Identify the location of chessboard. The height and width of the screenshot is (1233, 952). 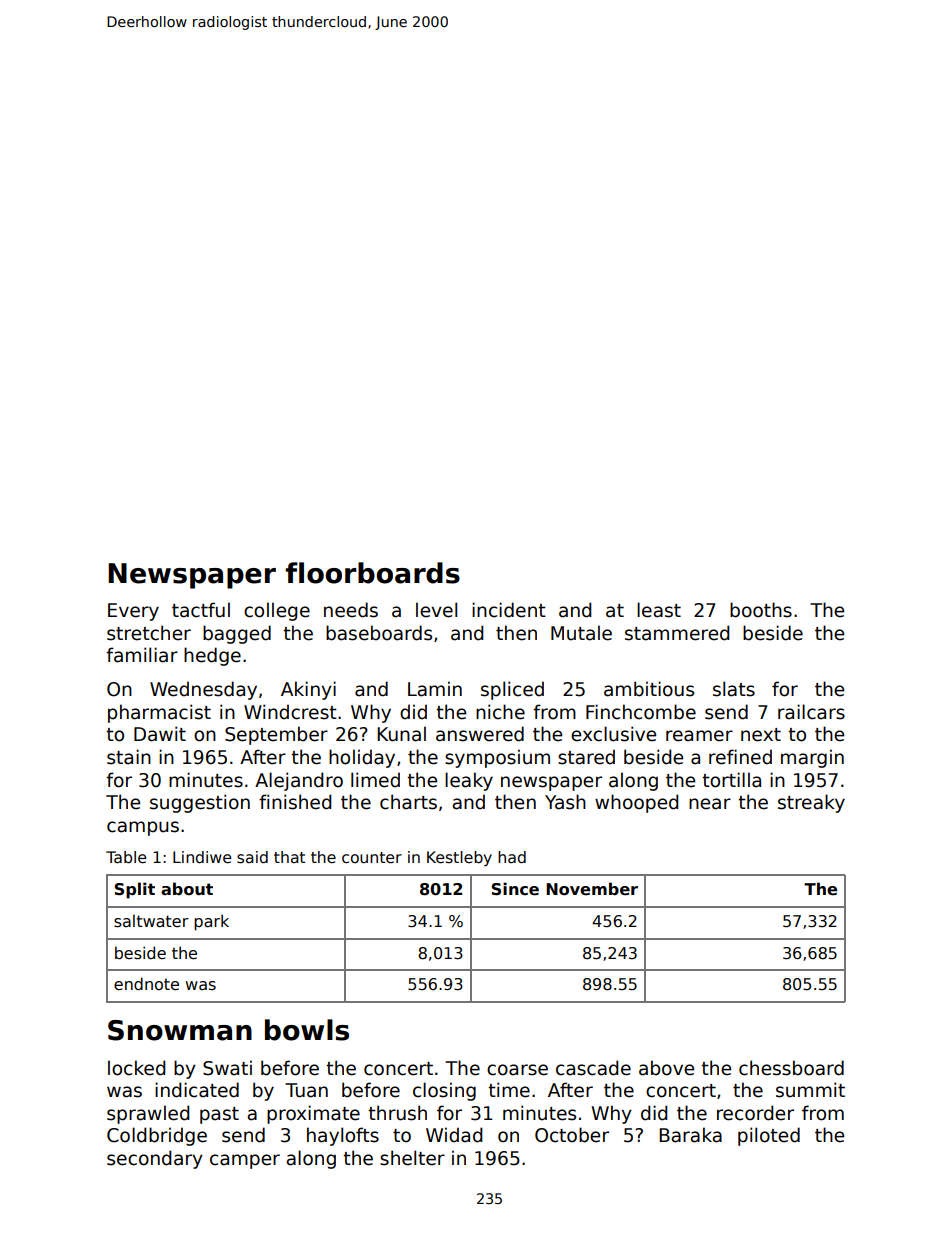
(791, 1068).
